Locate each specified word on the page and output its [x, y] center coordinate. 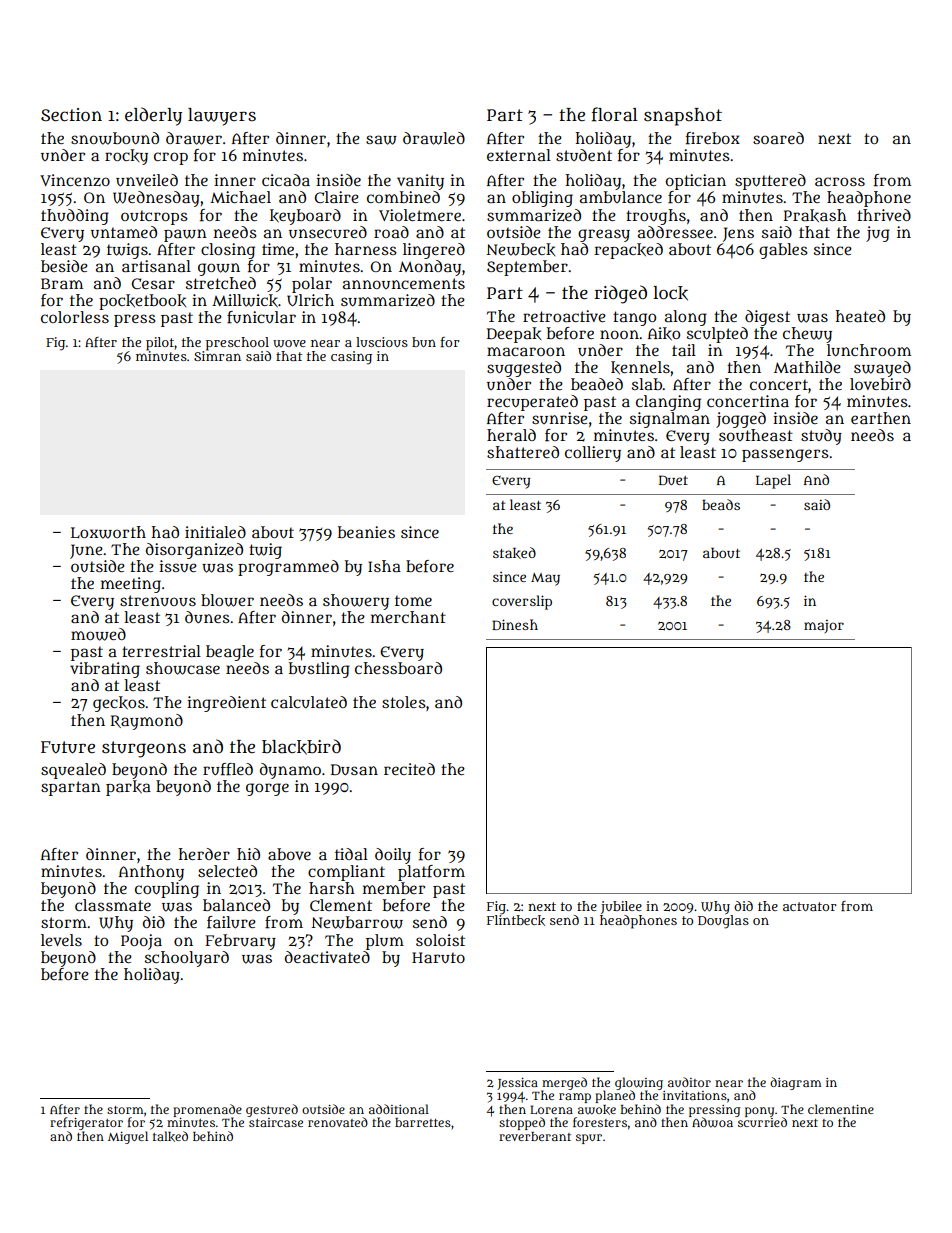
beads [721, 504]
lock [670, 293]
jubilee [621, 907]
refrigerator [86, 1123]
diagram [795, 1083]
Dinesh [515, 624]
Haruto [438, 958]
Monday [430, 268]
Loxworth [108, 532]
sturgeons [144, 749]
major [824, 626]
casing [351, 358]
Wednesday [156, 199]
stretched [221, 283]
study [821, 437]
